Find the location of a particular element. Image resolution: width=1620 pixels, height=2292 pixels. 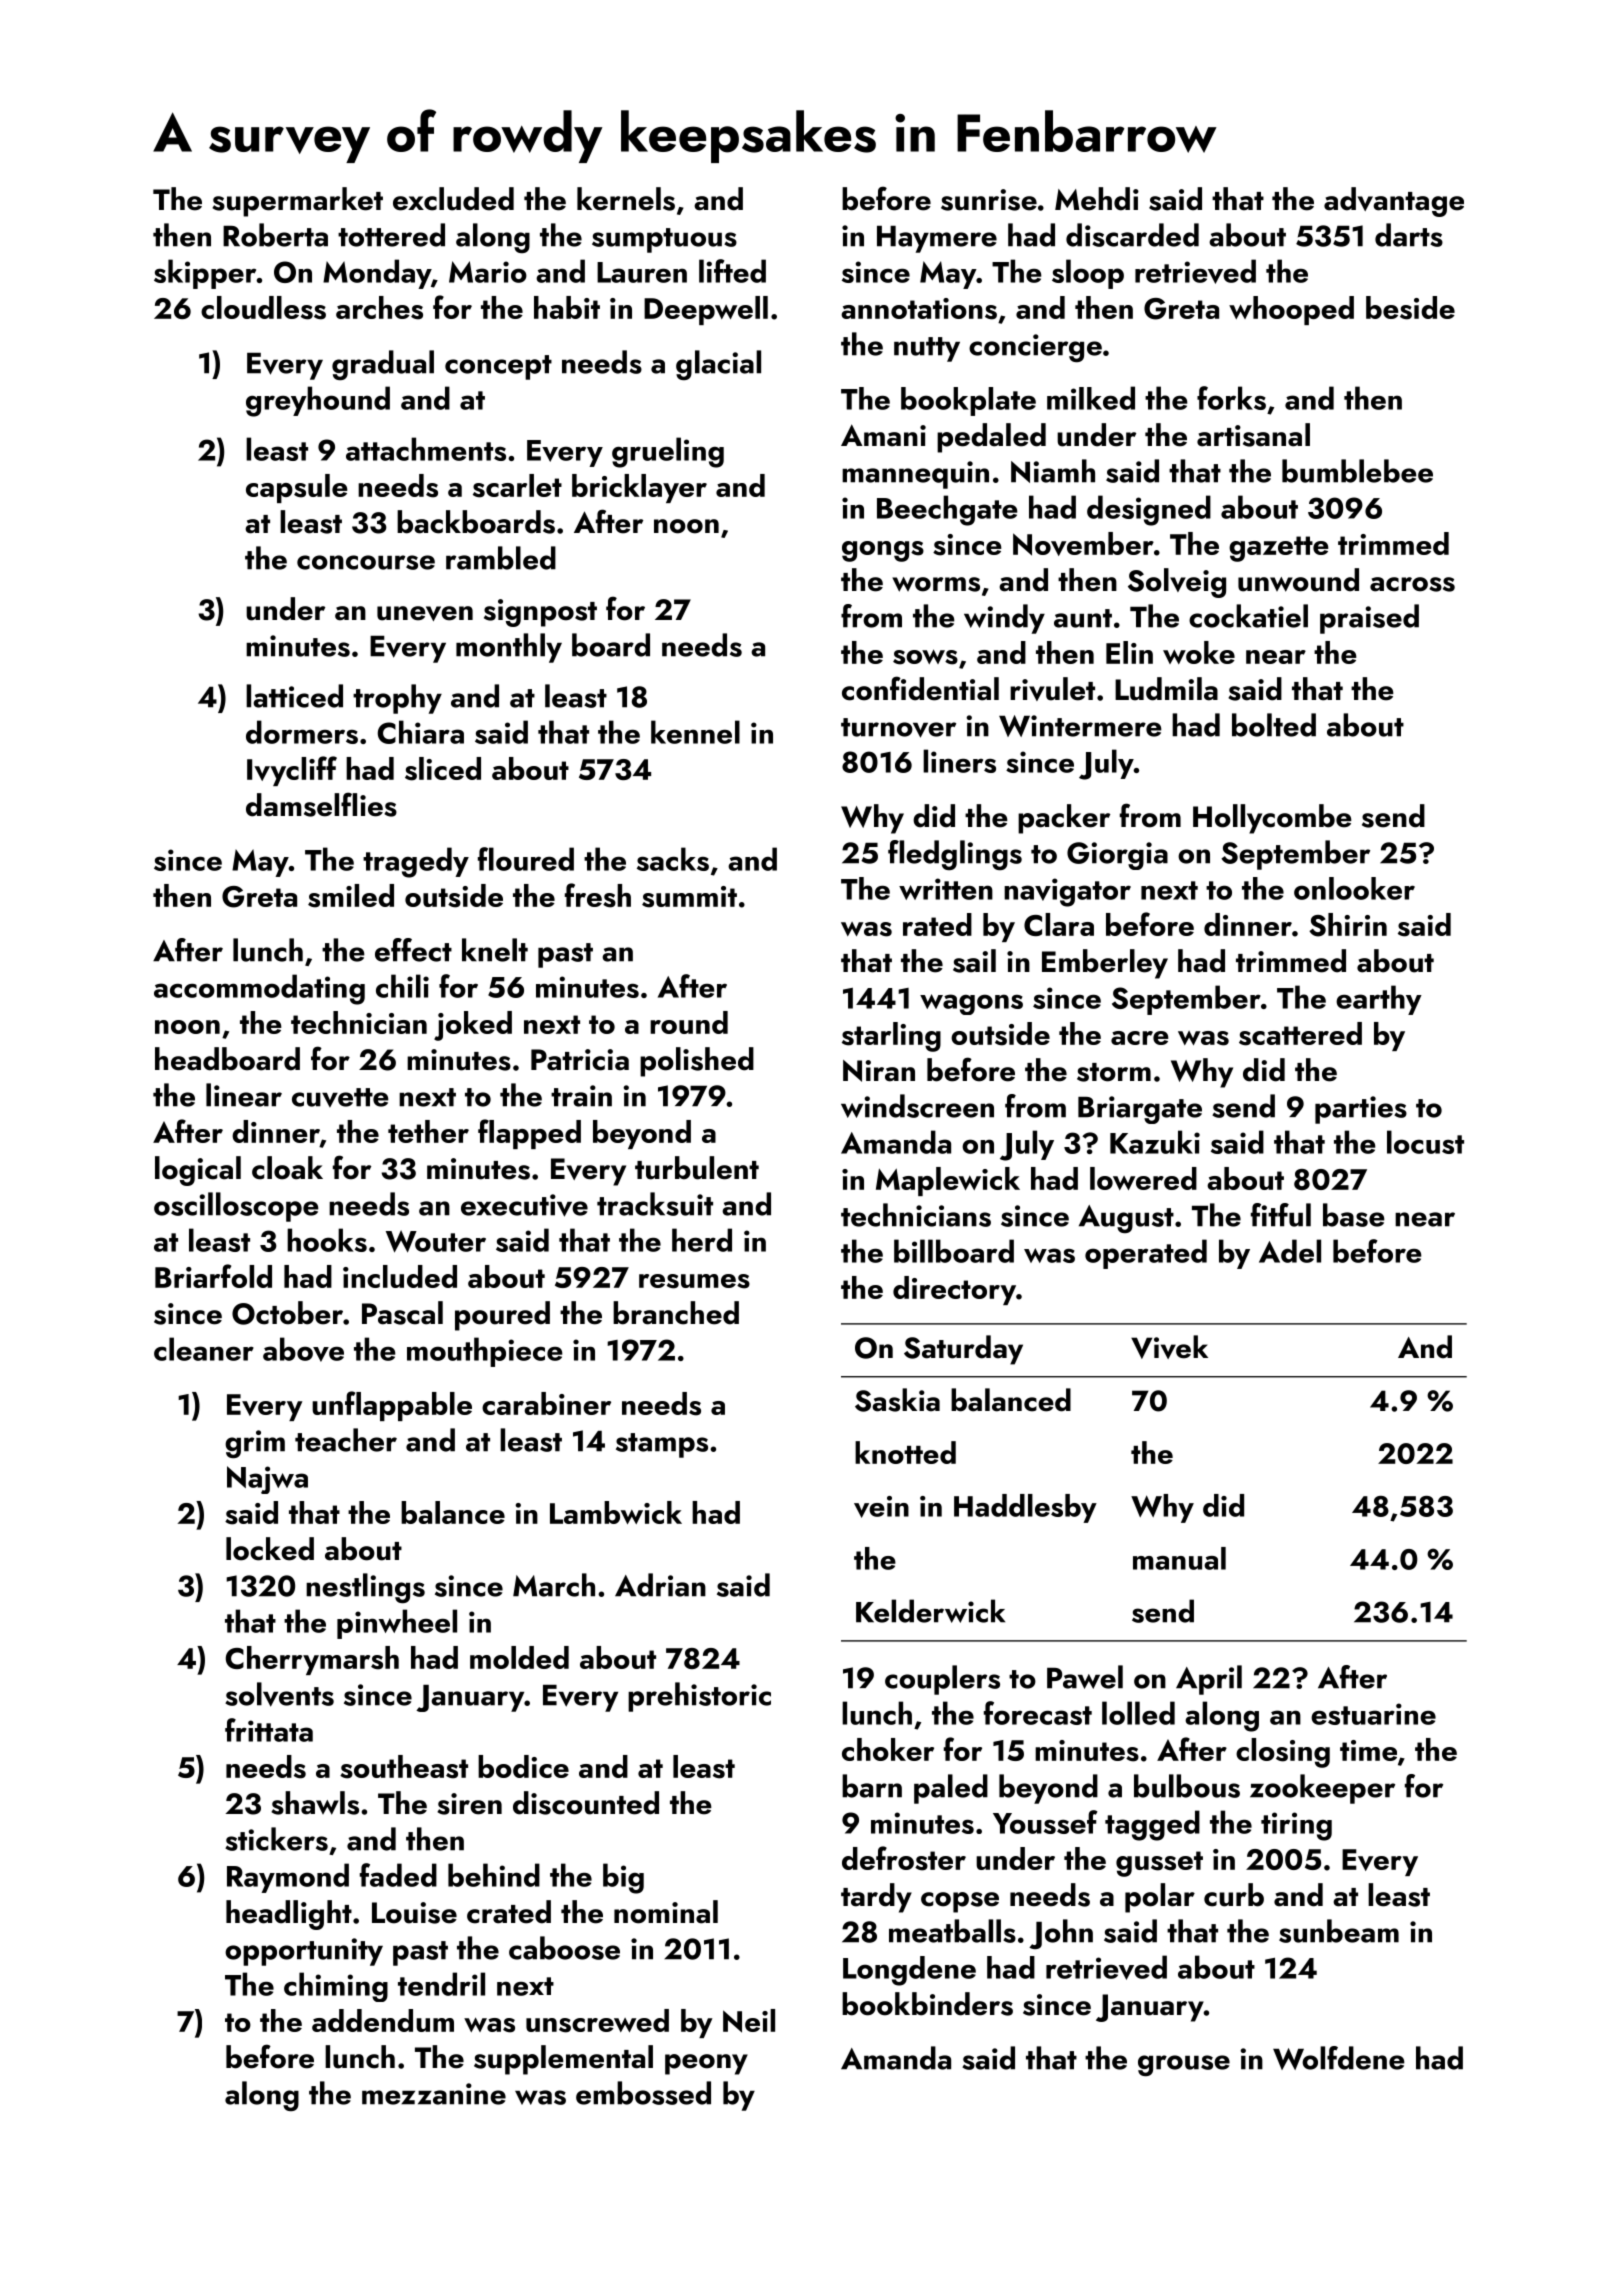

sunrise is located at coordinates (989, 200).
